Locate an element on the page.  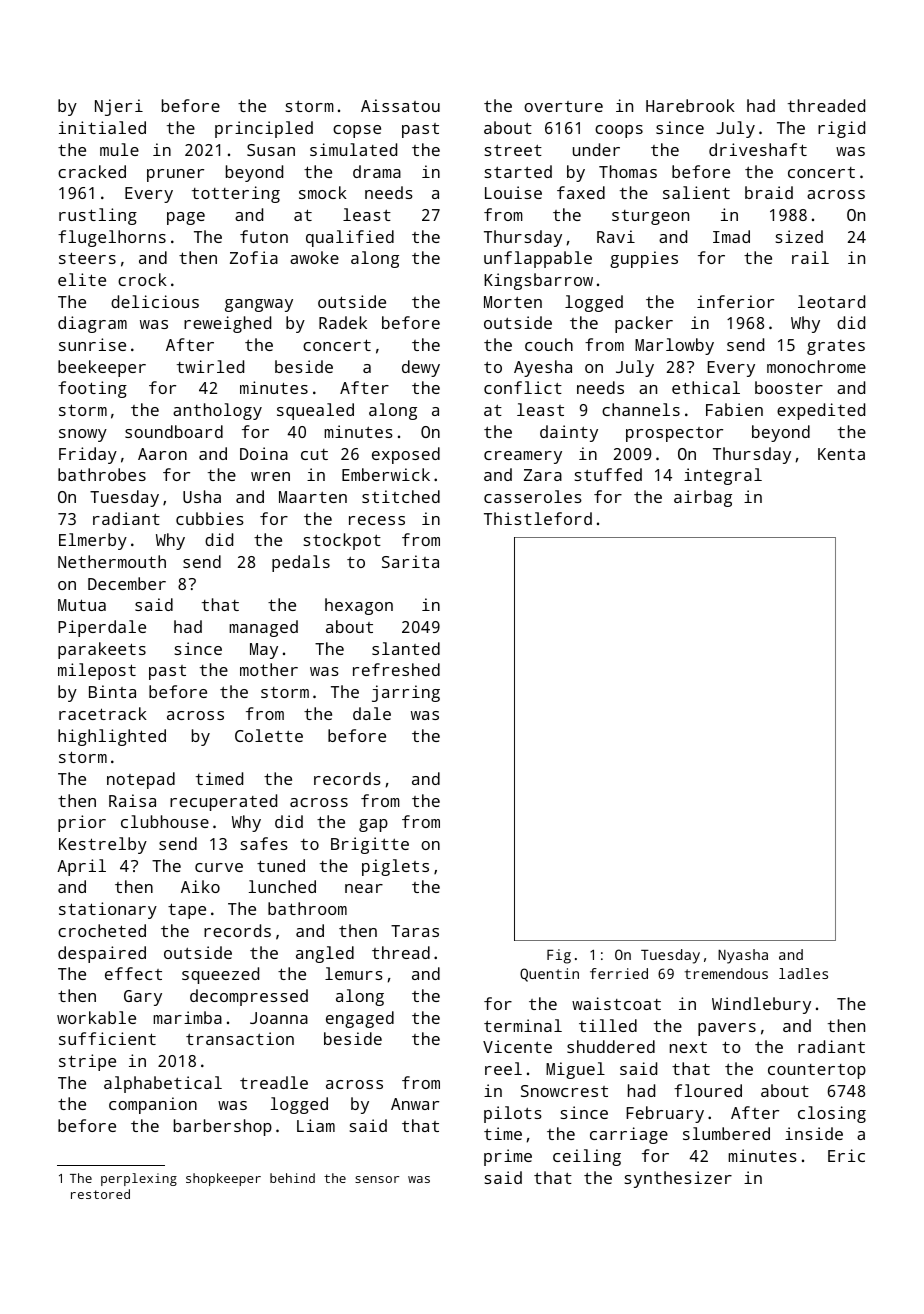
Ayesha is located at coordinates (543, 368).
